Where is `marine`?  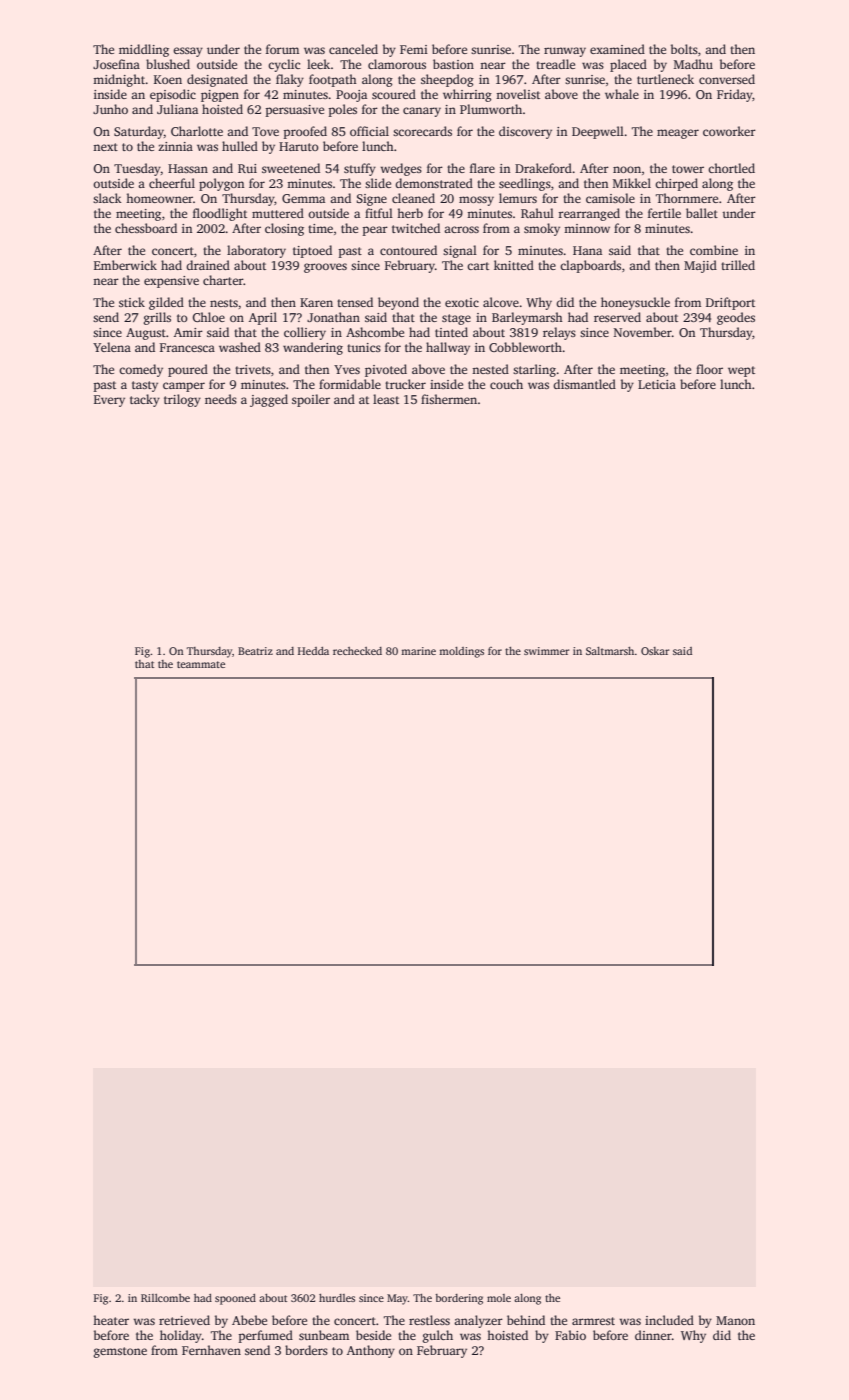
marine is located at coordinates (418, 651).
